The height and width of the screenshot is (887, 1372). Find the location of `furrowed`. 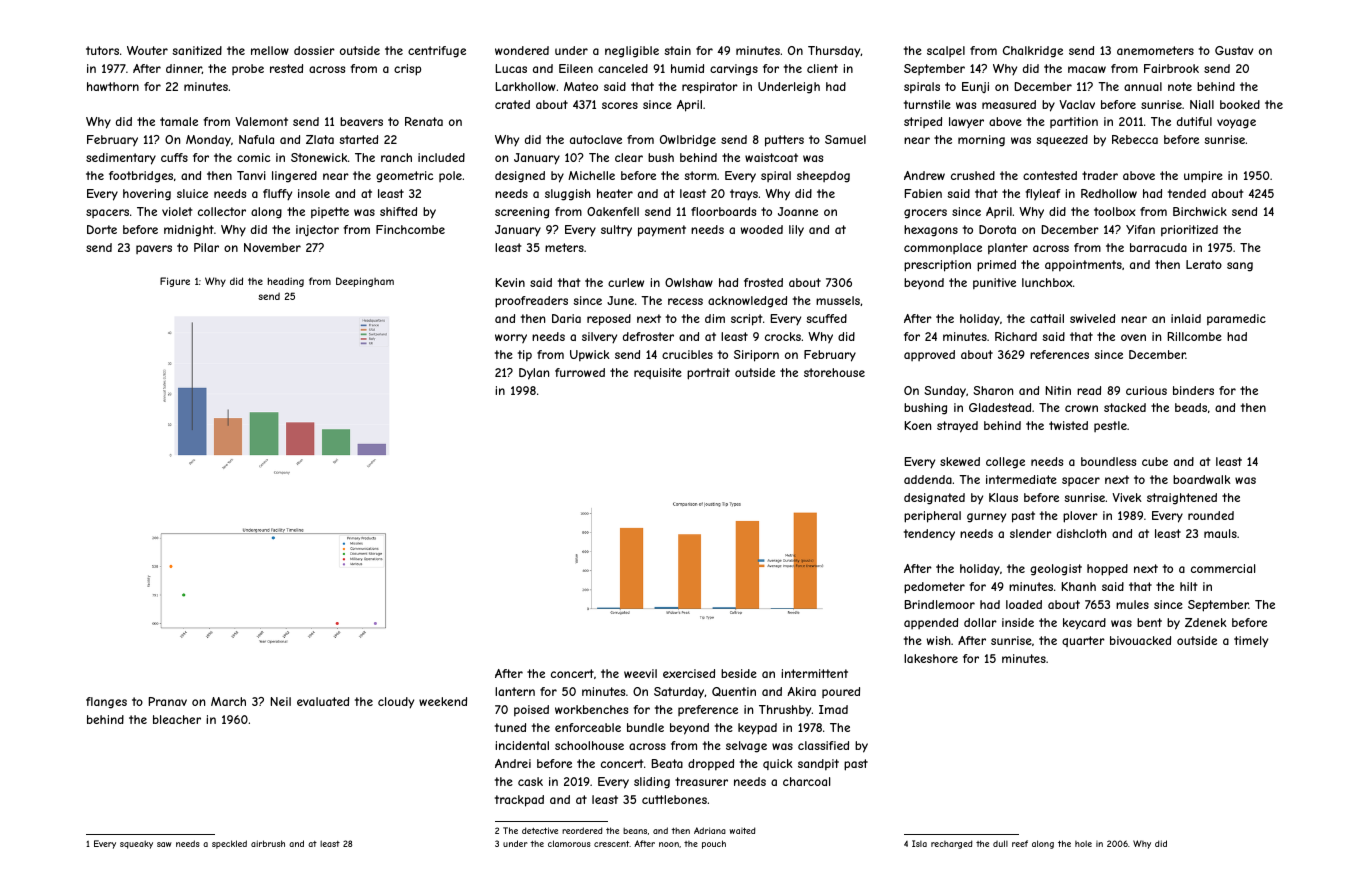

furrowed is located at coordinates (580, 372).
